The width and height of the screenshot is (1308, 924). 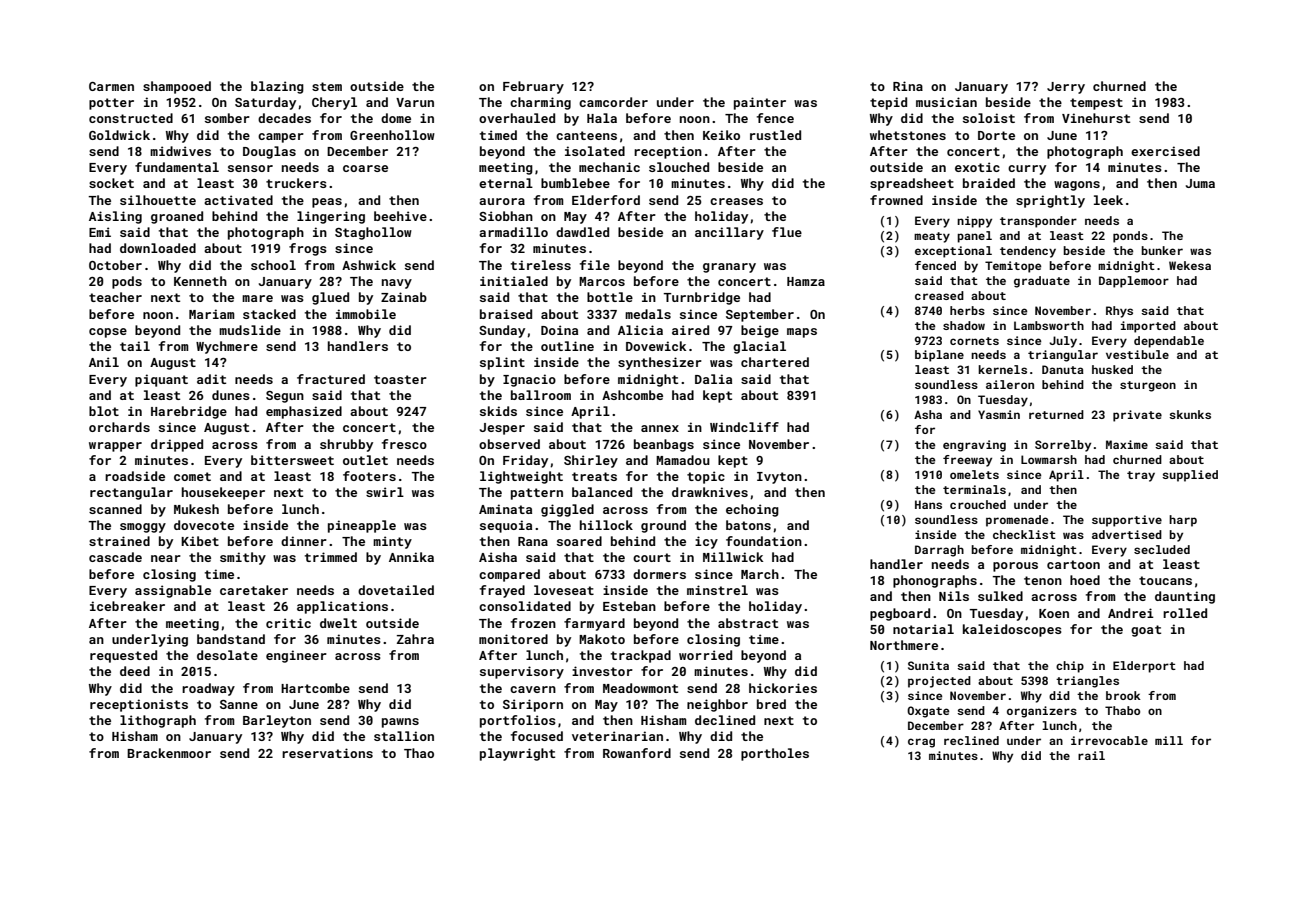 I want to click on Juma, so click(x=1200, y=183).
